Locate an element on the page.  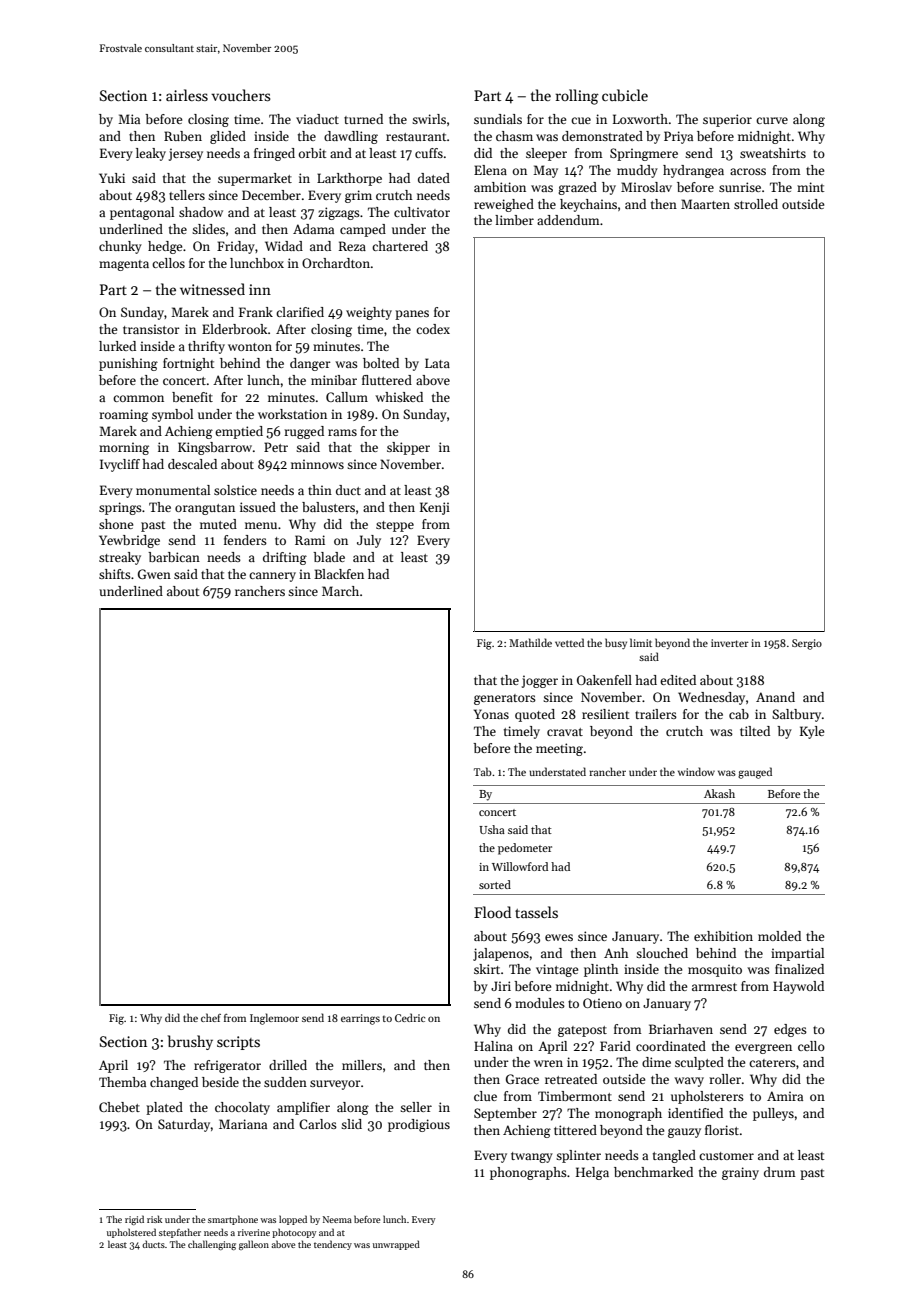
generators is located at coordinates (505, 699).
